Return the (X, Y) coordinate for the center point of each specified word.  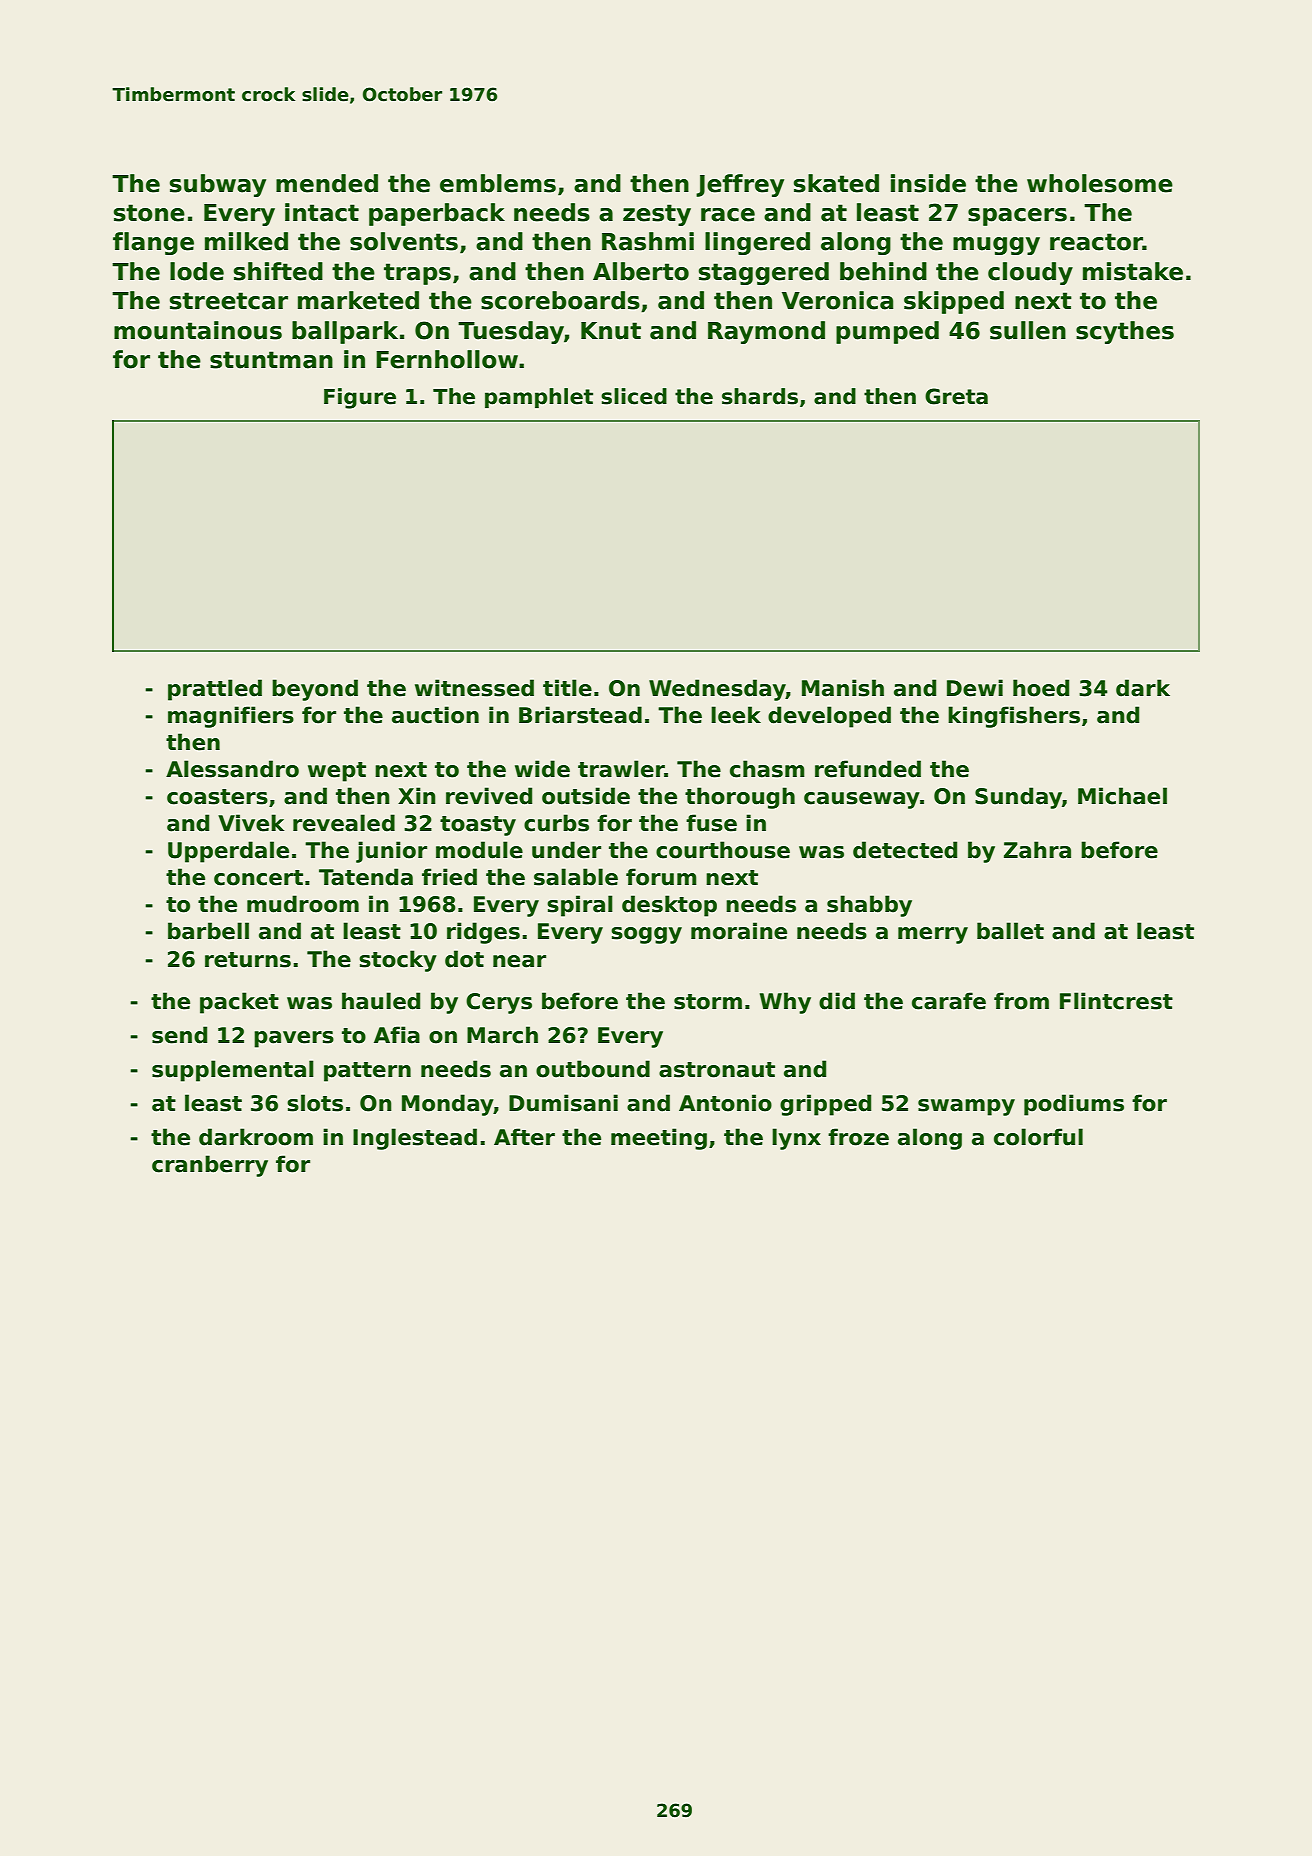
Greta (956, 396)
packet (239, 1003)
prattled (215, 690)
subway (218, 185)
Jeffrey (740, 185)
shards (760, 396)
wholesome (1100, 183)
